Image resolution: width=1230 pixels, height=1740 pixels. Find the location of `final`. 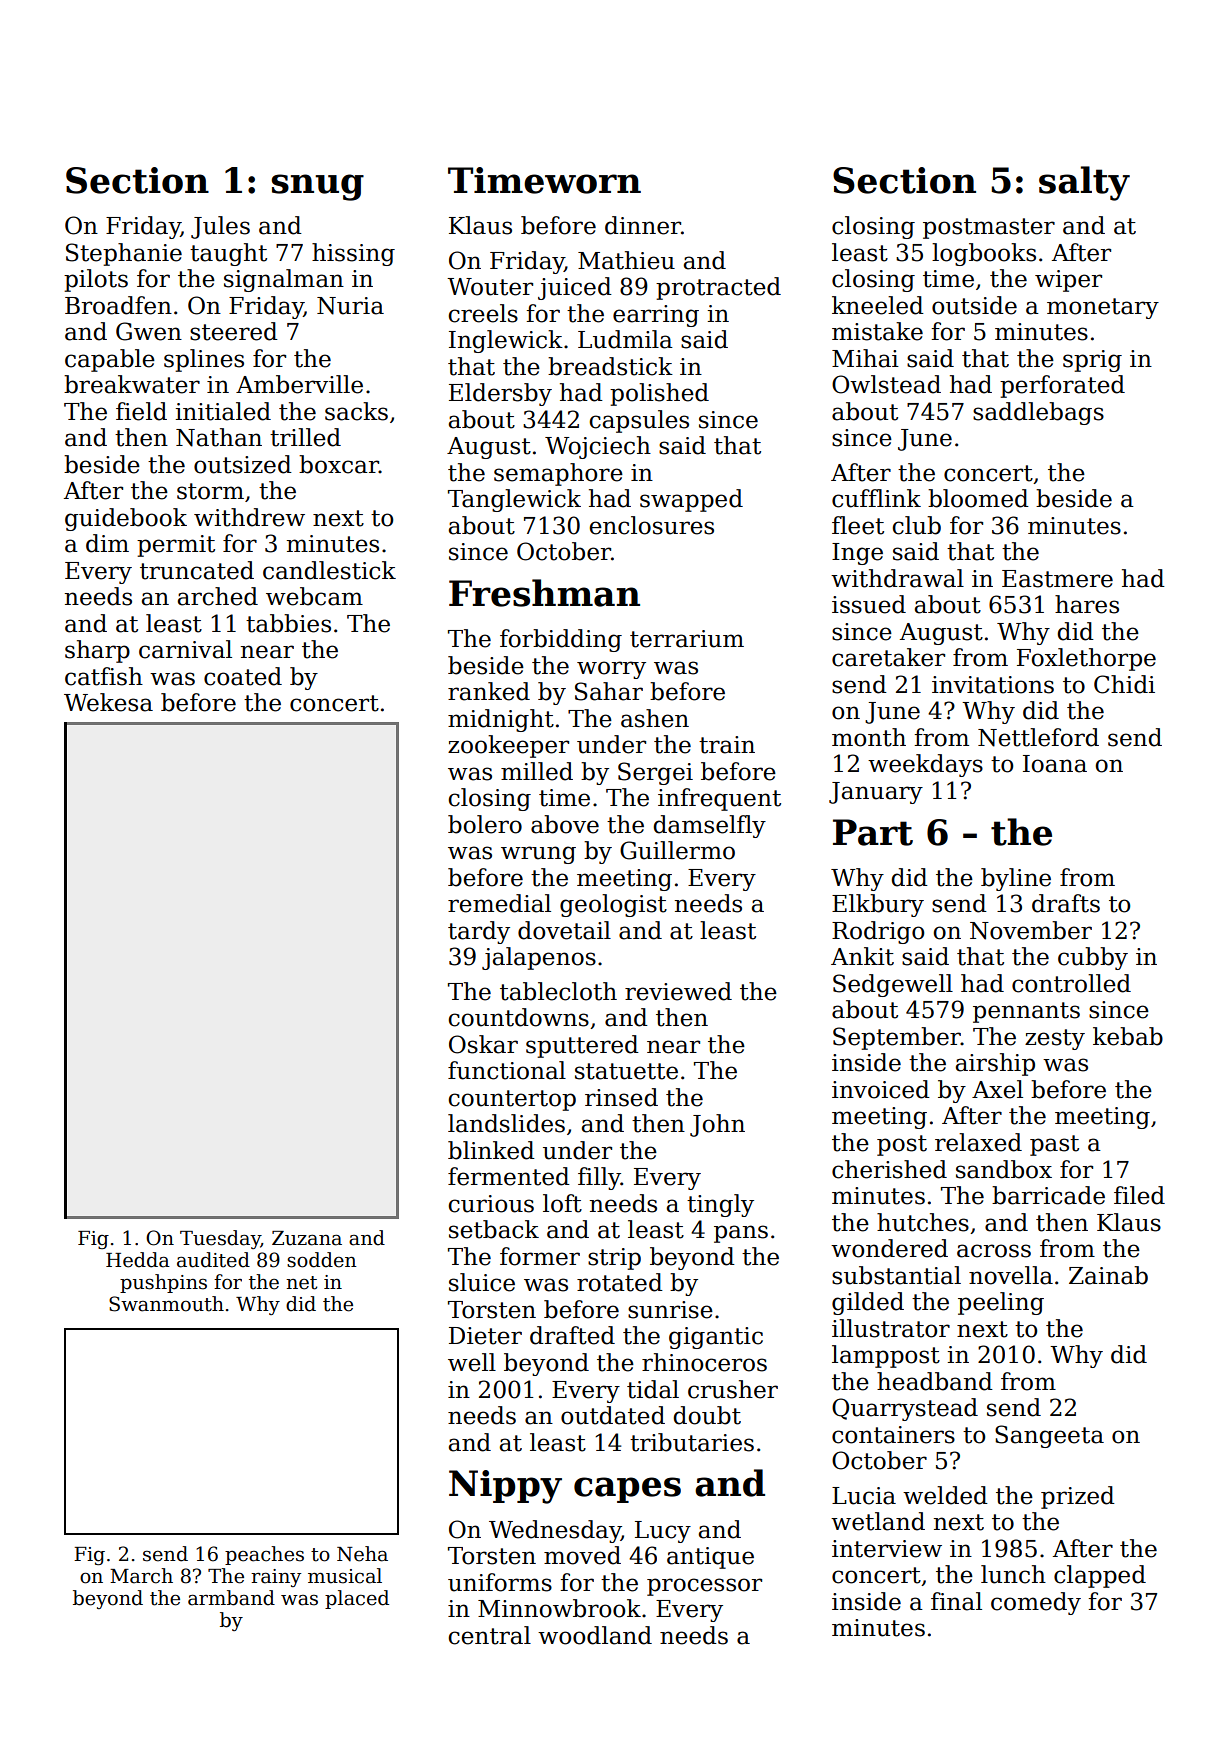

final is located at coordinates (956, 1601).
